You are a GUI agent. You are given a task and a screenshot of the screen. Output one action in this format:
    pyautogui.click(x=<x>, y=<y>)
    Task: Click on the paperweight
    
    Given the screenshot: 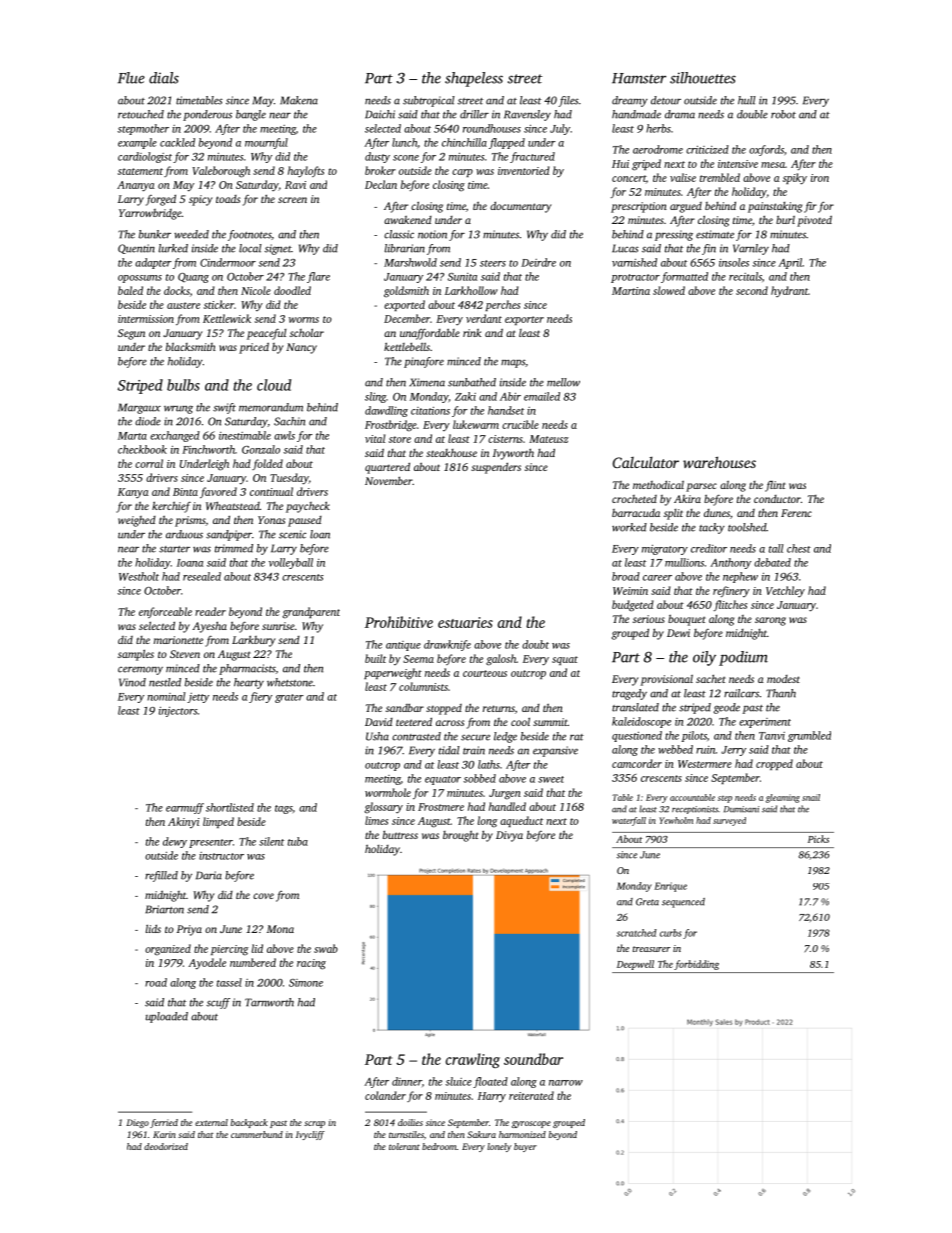 What is the action you would take?
    pyautogui.click(x=393, y=674)
